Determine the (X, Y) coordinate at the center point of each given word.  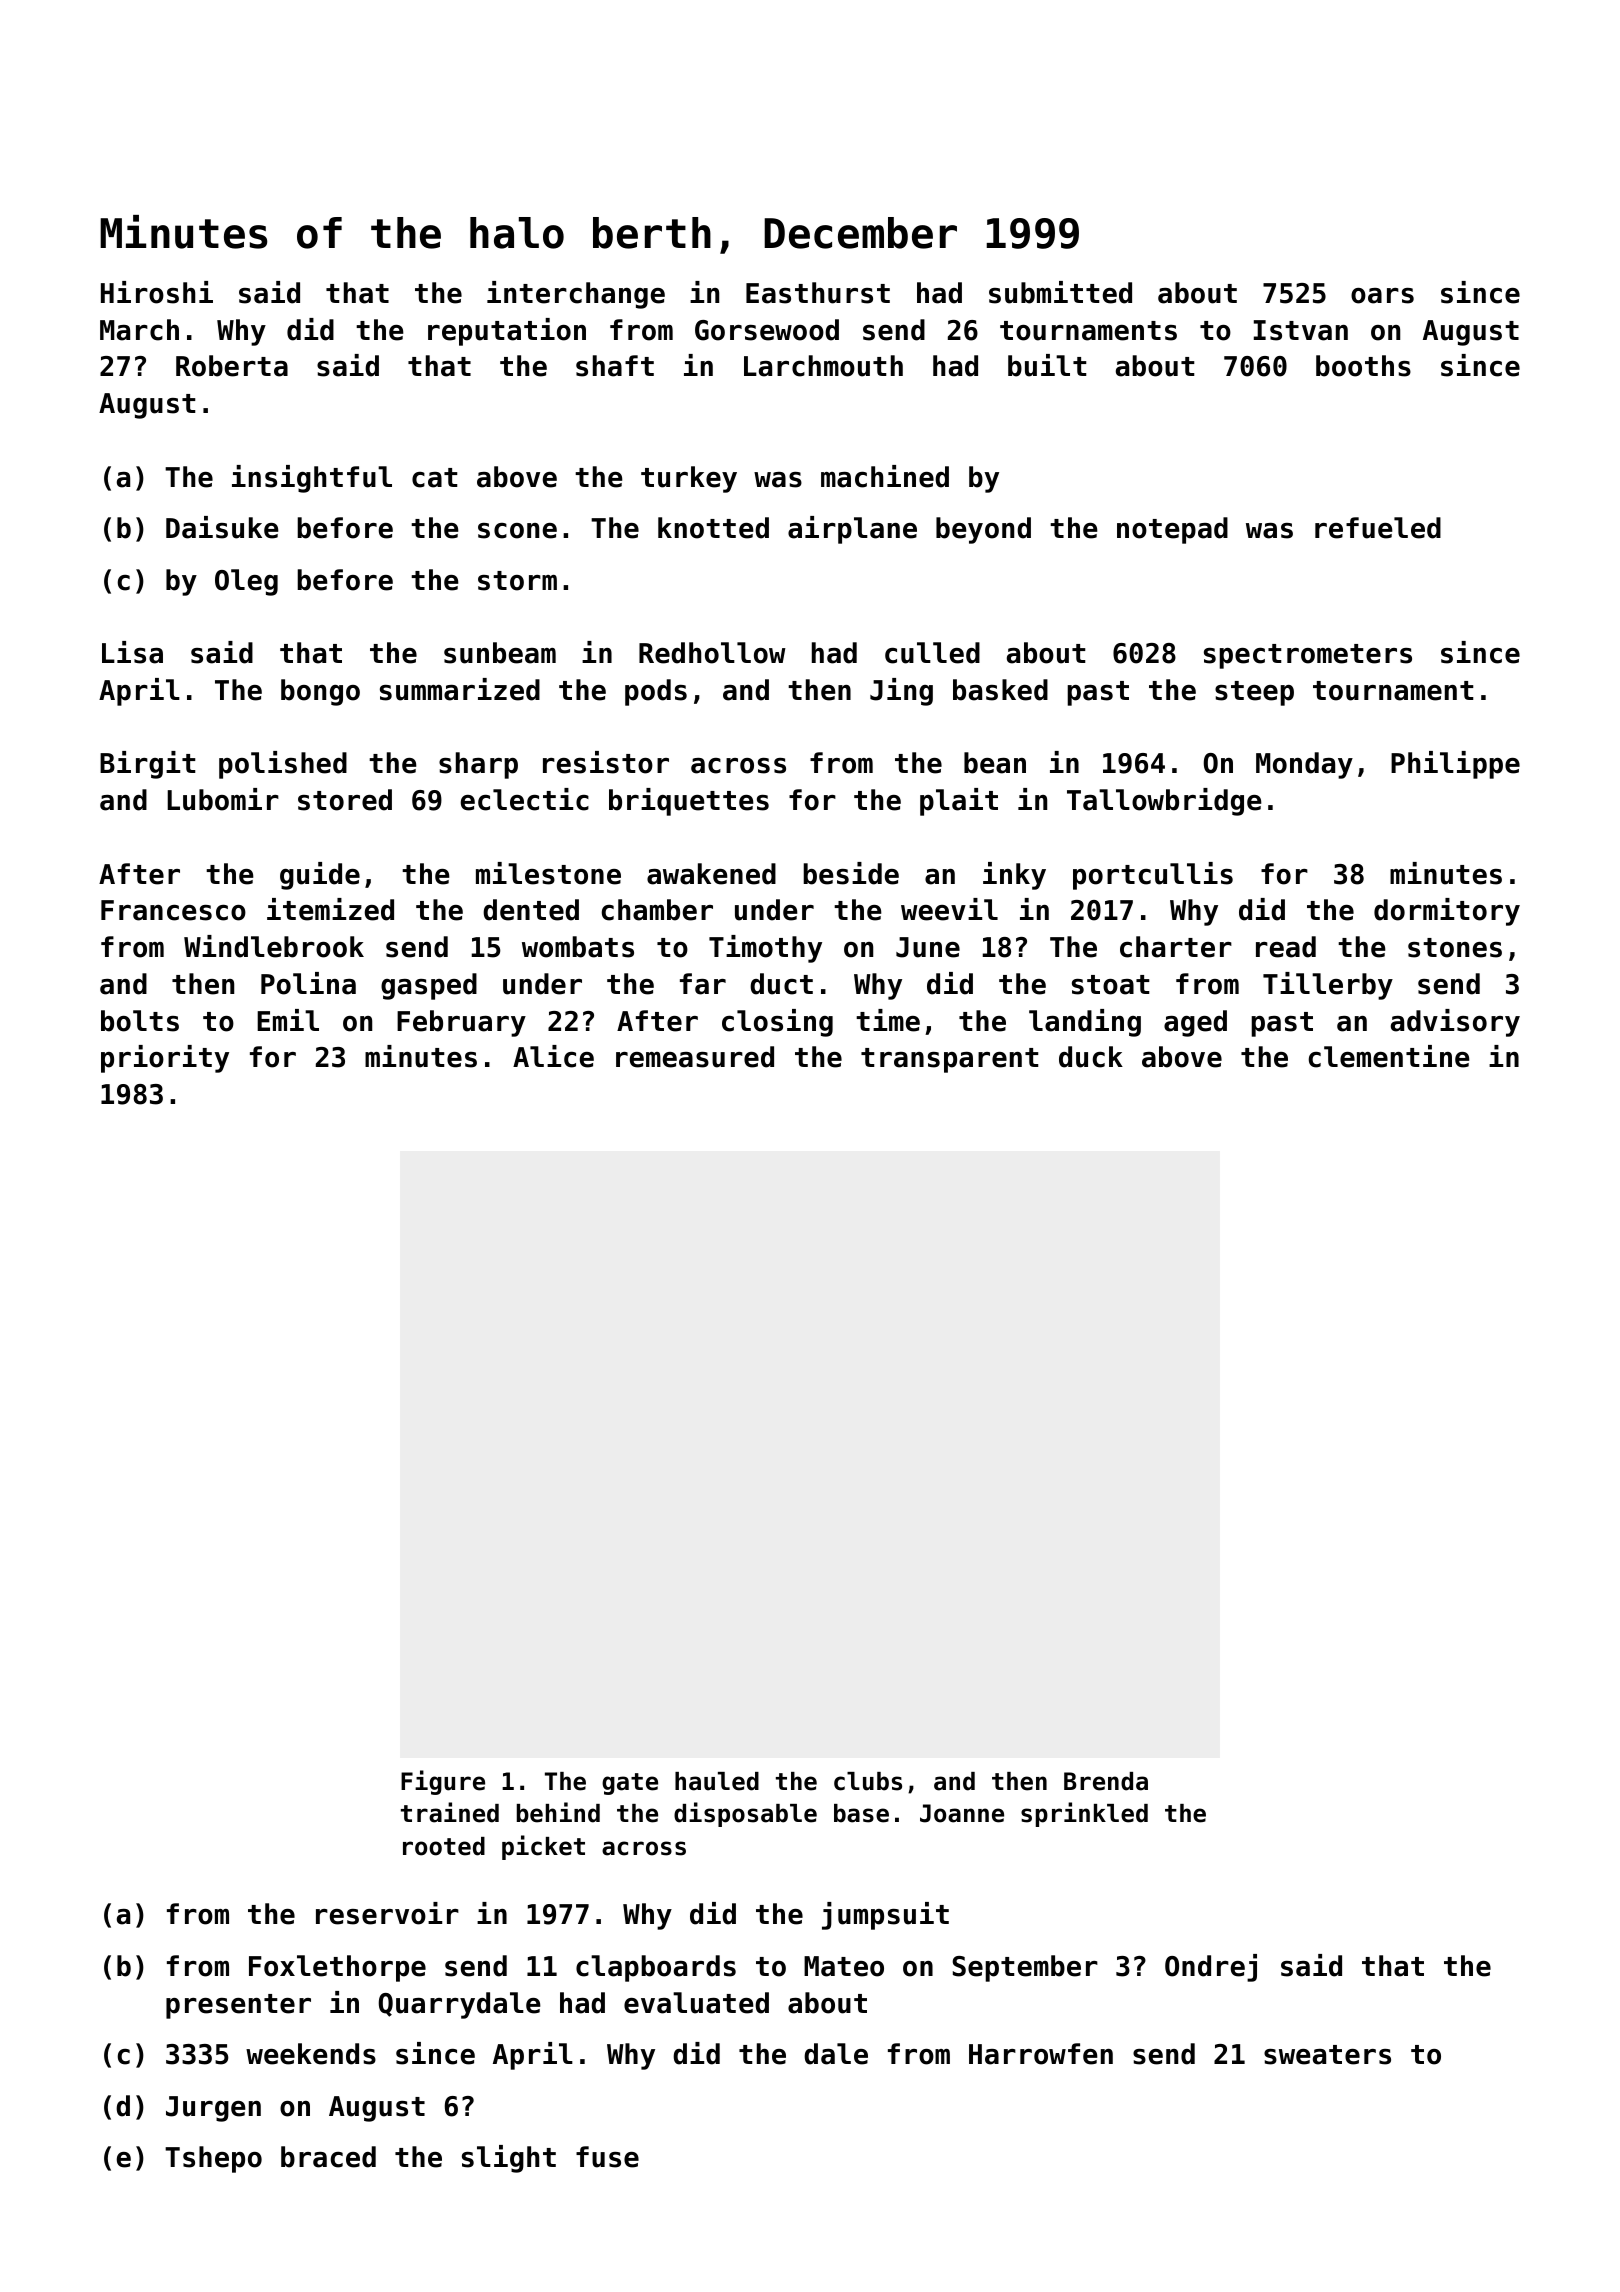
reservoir (387, 1913)
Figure (443, 1782)
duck (1091, 1057)
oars (1382, 296)
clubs (868, 1781)
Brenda (1106, 1781)
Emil (288, 1020)
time (888, 1020)
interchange (576, 295)
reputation (507, 332)
